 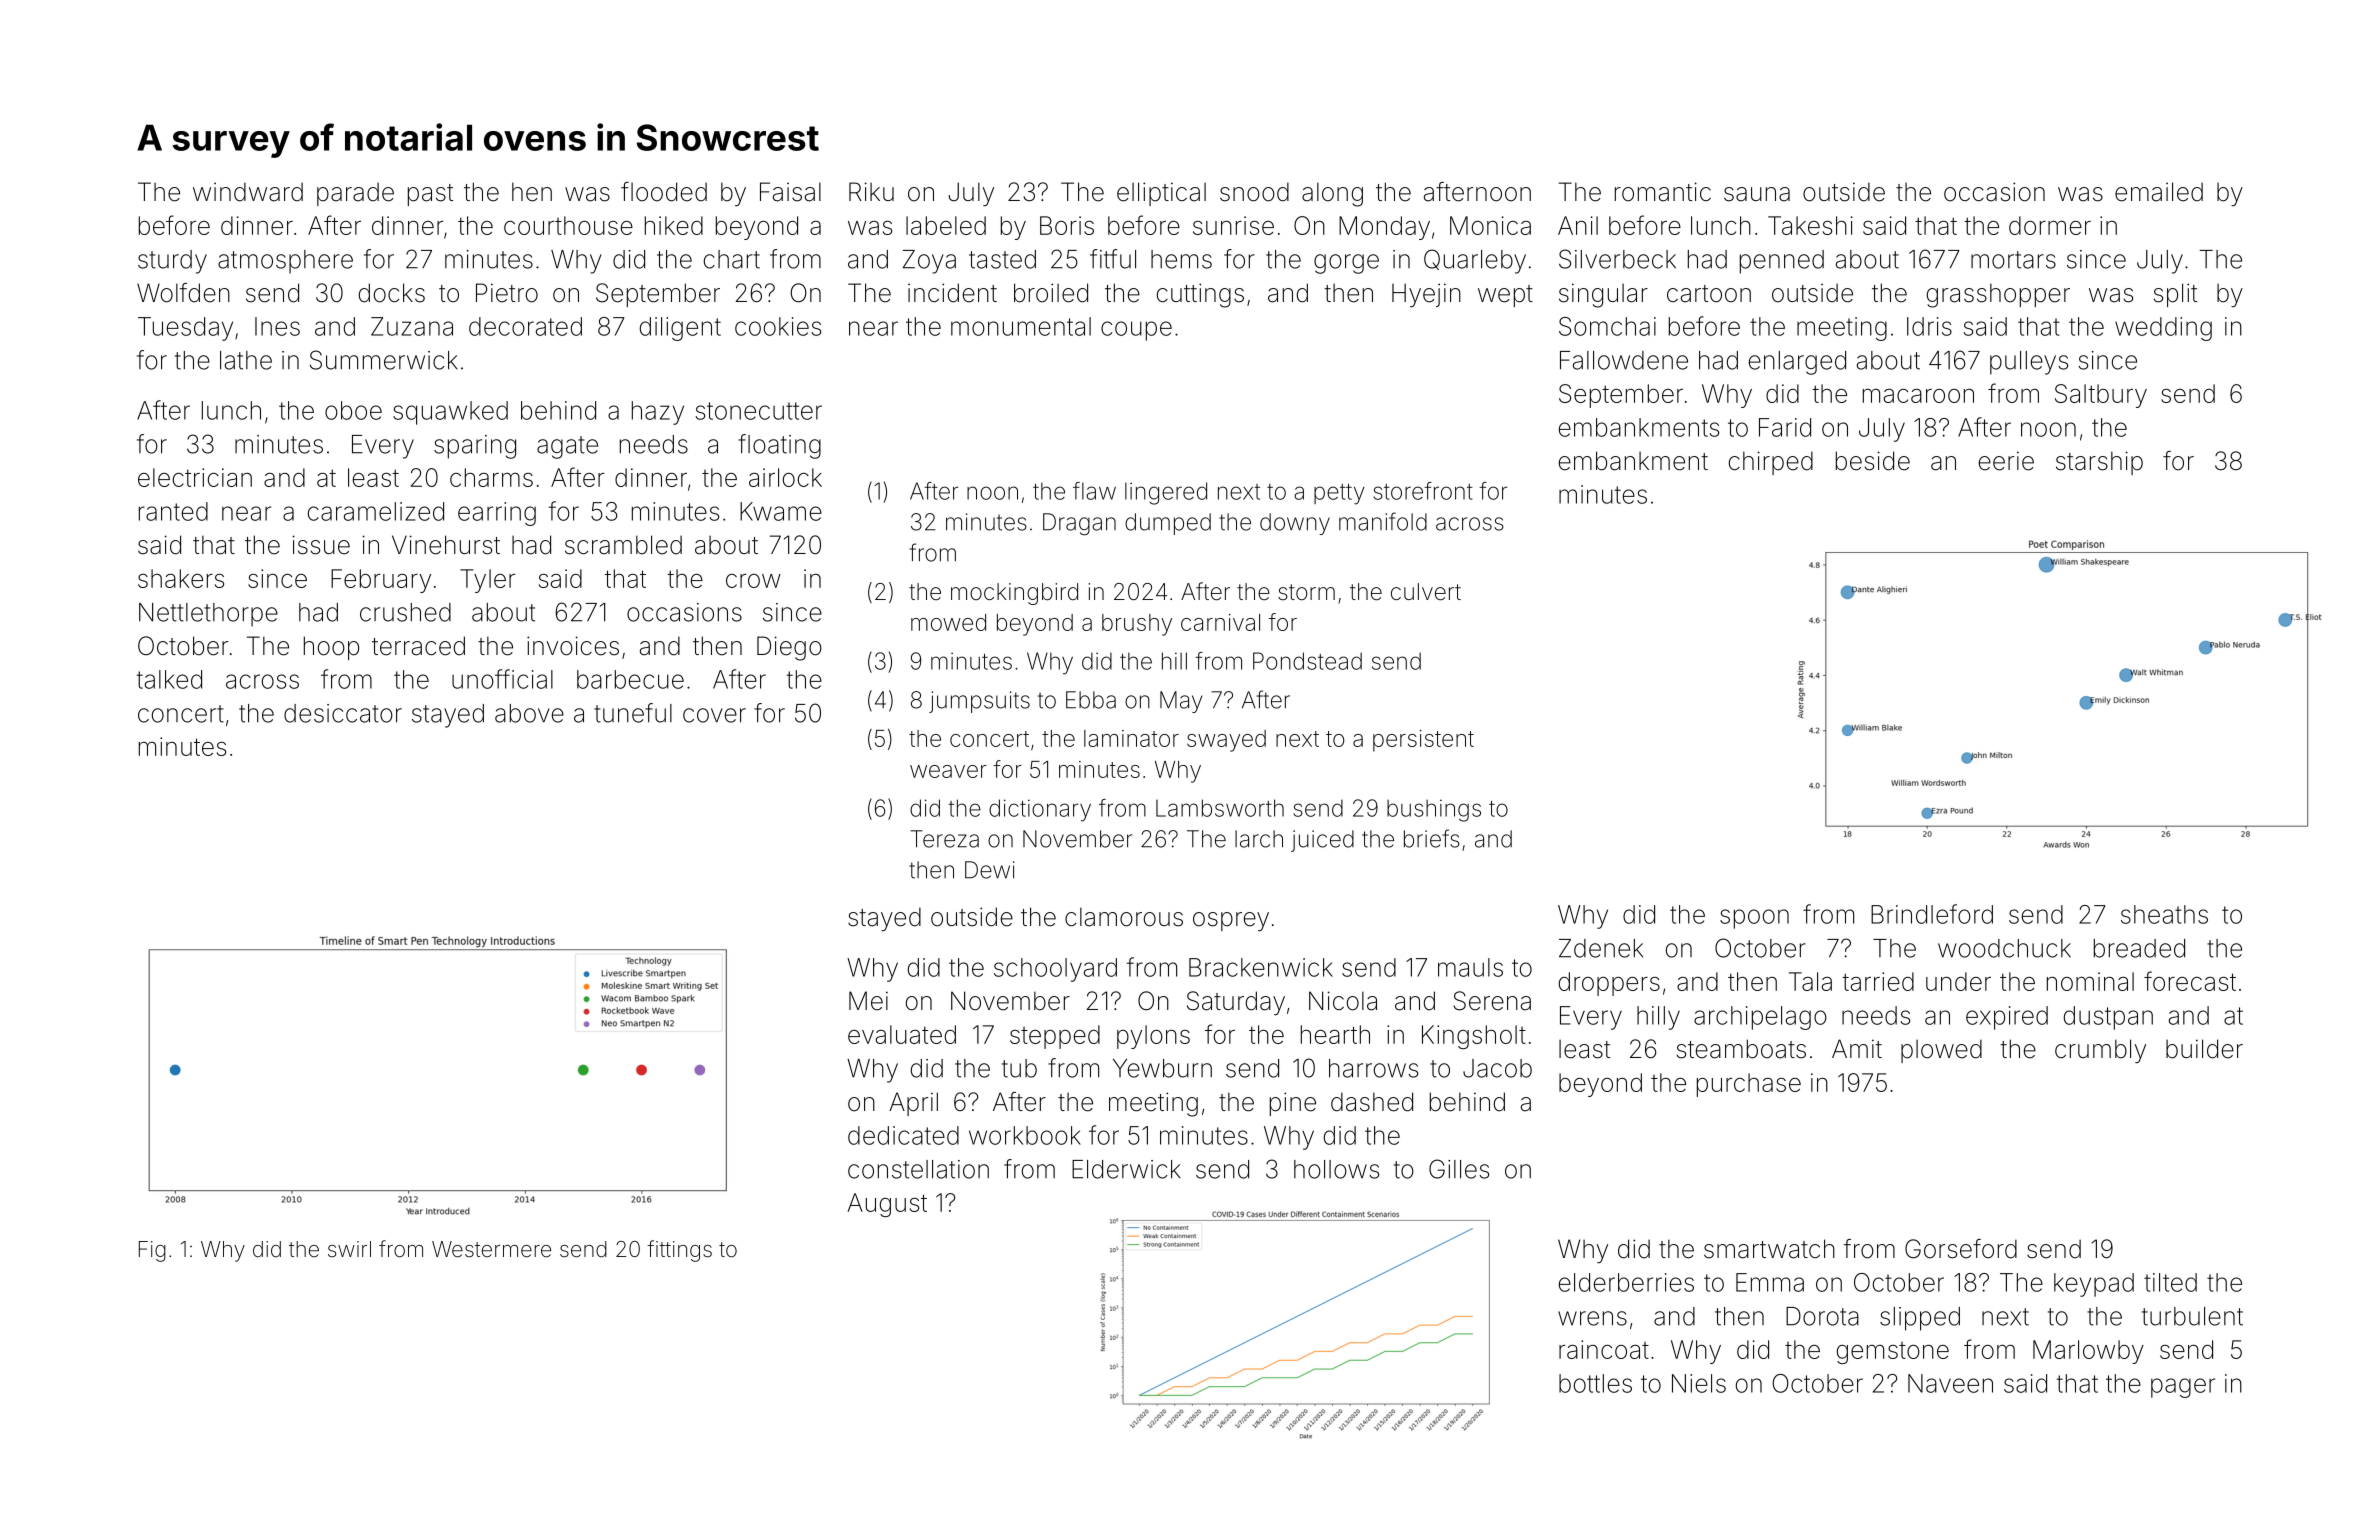 What do you see at coordinates (183, 293) in the screenshot?
I see `Wolfden` at bounding box center [183, 293].
